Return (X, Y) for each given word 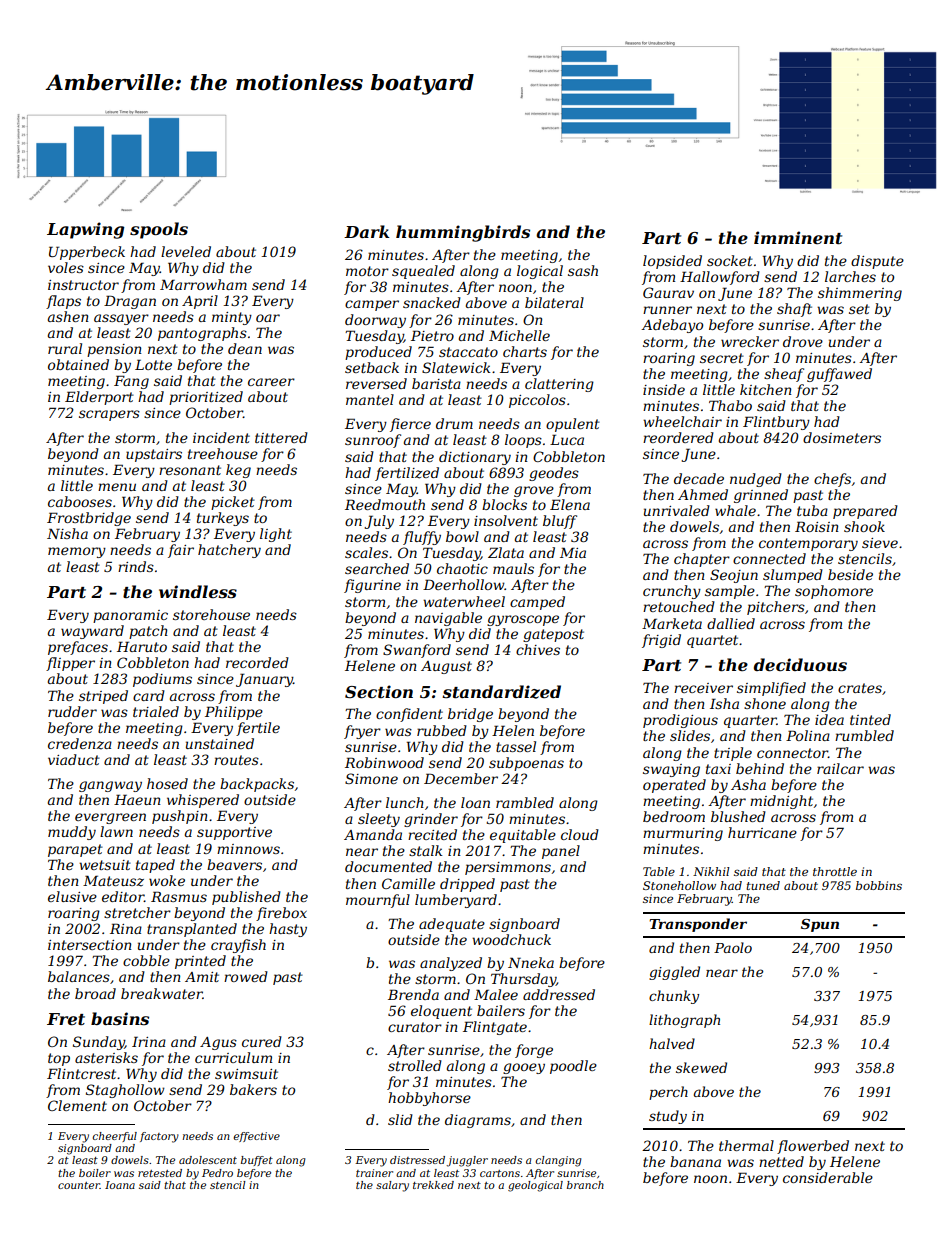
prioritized (206, 398)
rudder (72, 711)
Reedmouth (385, 504)
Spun (820, 925)
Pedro (217, 1173)
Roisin (817, 526)
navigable (448, 619)
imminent (798, 238)
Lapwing (86, 230)
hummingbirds (463, 233)
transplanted (192, 930)
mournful (378, 901)
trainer (374, 1173)
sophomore (834, 592)
